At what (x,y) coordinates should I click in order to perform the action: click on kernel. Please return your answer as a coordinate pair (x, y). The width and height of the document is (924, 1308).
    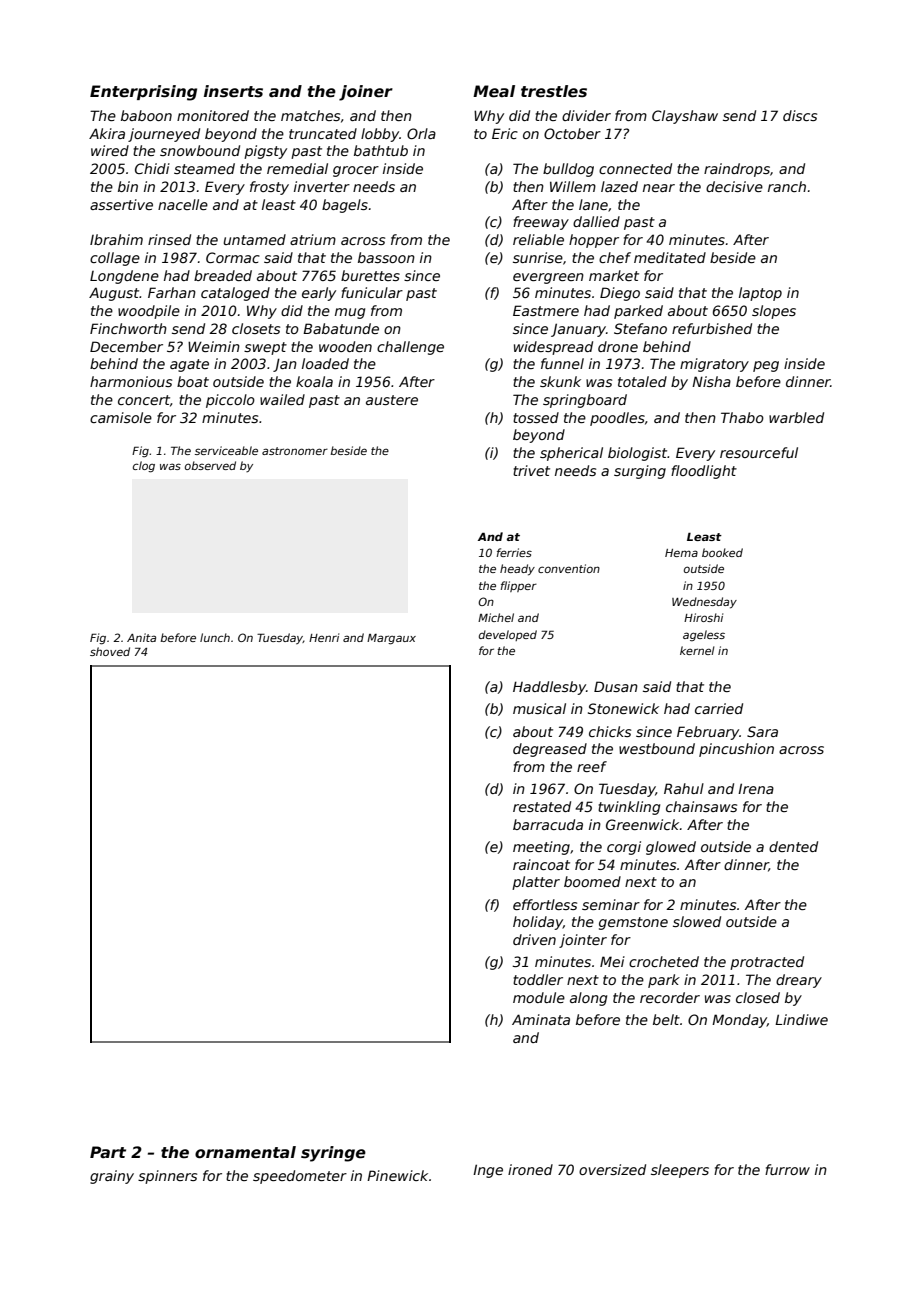
    Looking at the image, I should click on (697, 650).
